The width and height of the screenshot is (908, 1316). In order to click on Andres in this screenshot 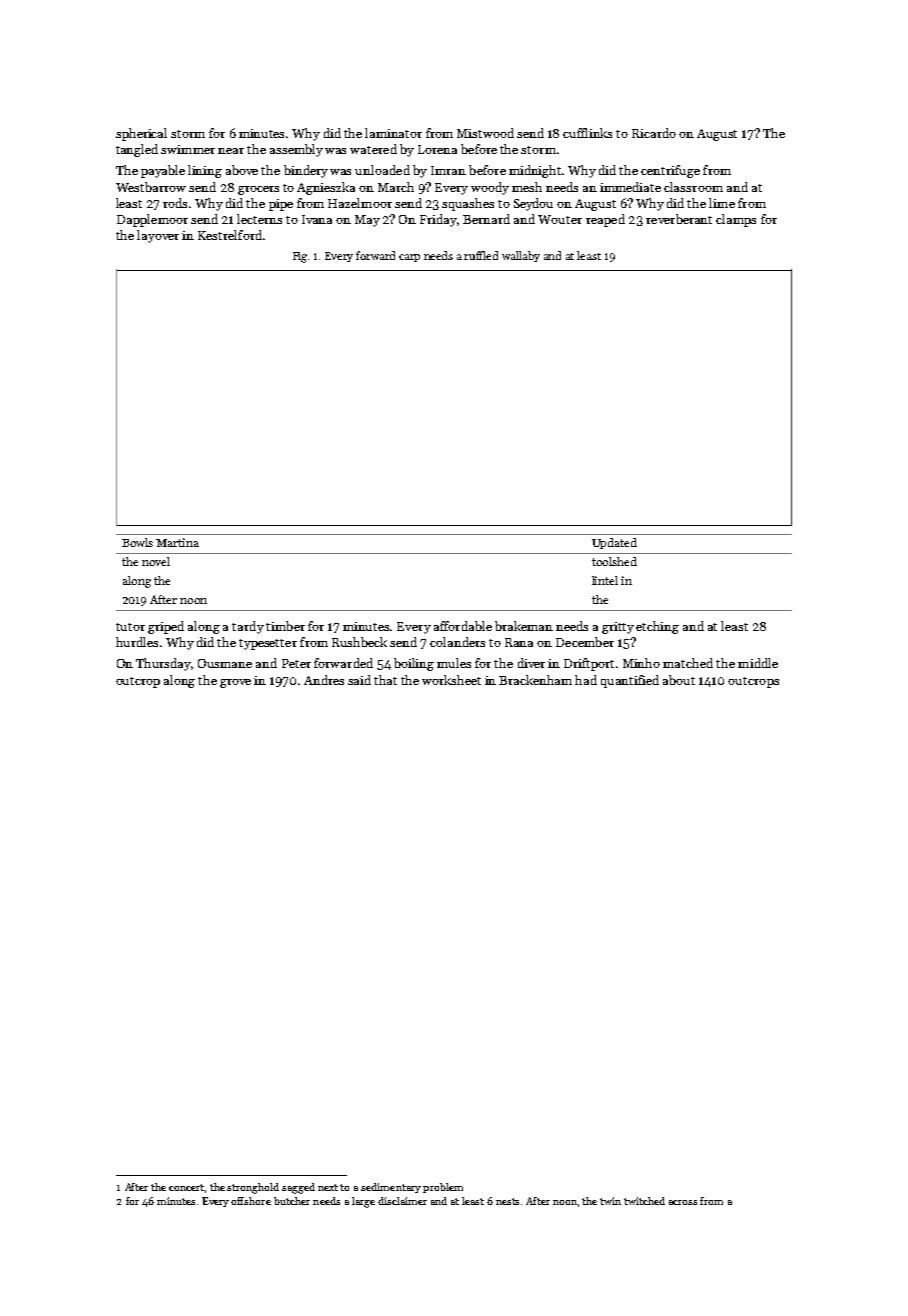, I will do `click(324, 680)`.
